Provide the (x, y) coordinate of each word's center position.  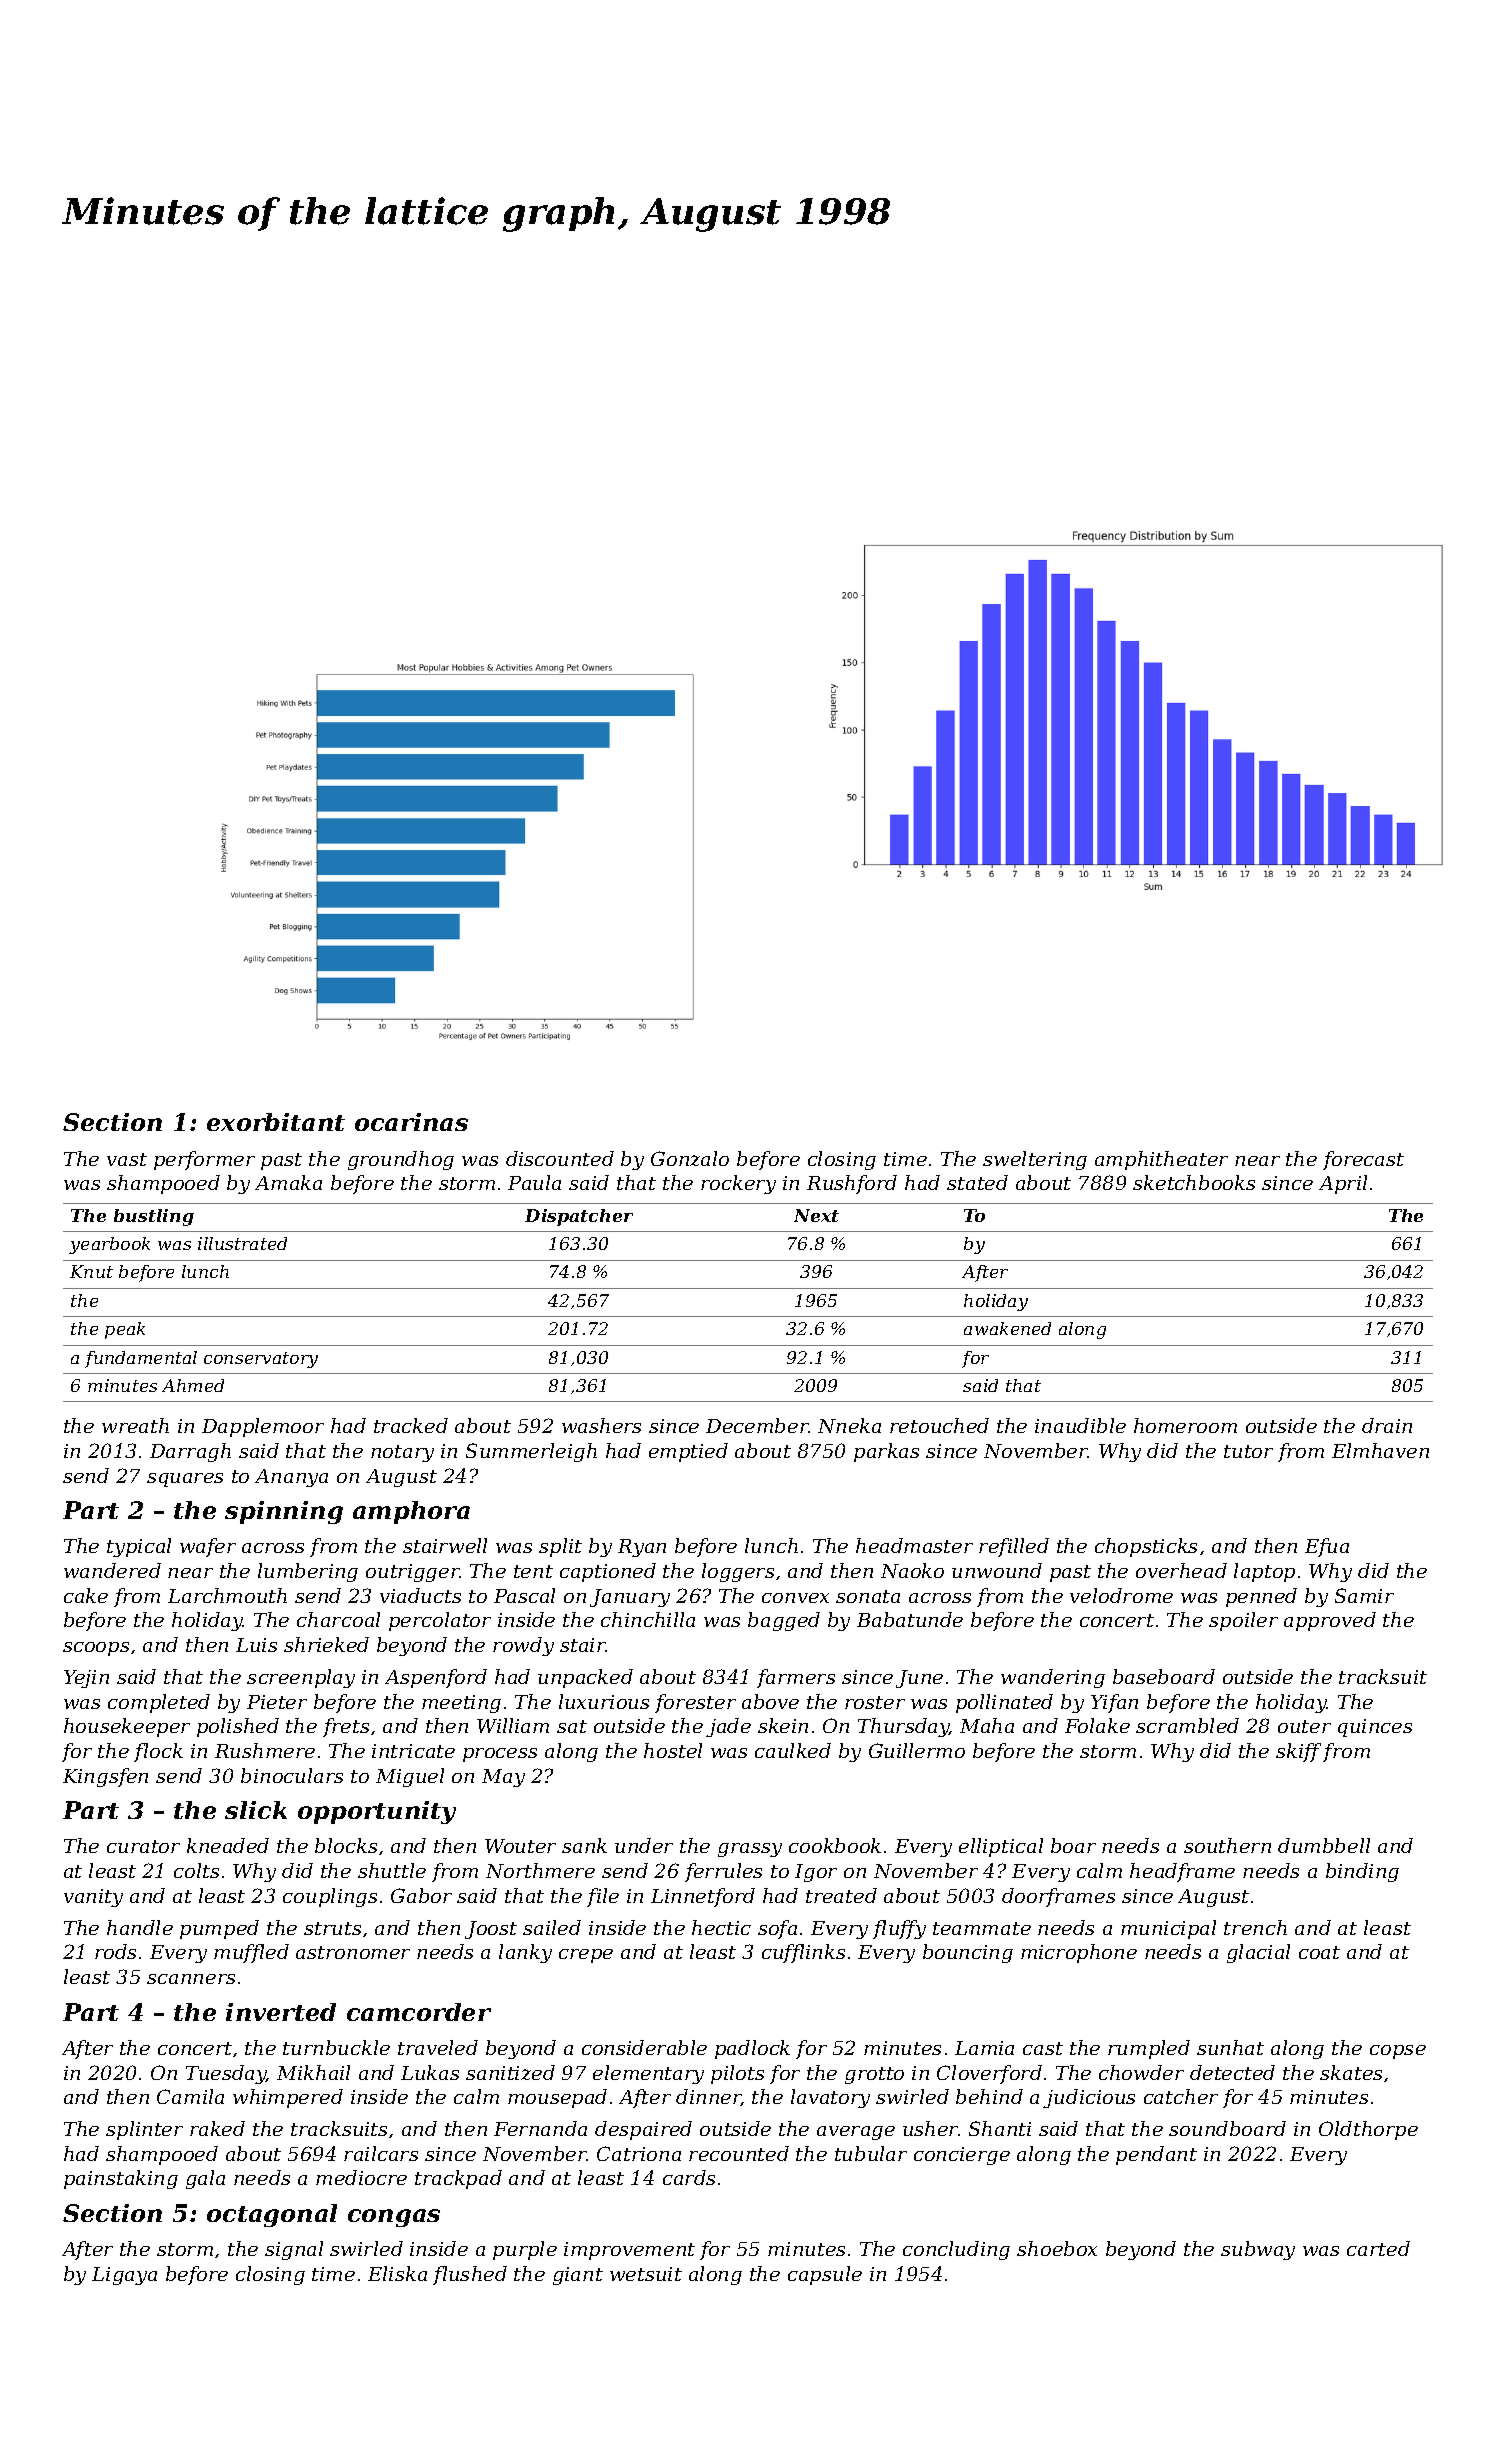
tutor (1248, 1451)
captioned (608, 1572)
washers (601, 1425)
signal (294, 2250)
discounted (560, 1158)
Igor (816, 1873)
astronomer (353, 1952)
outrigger (413, 1573)
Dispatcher (579, 1217)
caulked (793, 1750)
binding (1362, 1872)
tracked (411, 1425)
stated (977, 1182)
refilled (1014, 1547)
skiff (1298, 1752)
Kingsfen (105, 1777)
